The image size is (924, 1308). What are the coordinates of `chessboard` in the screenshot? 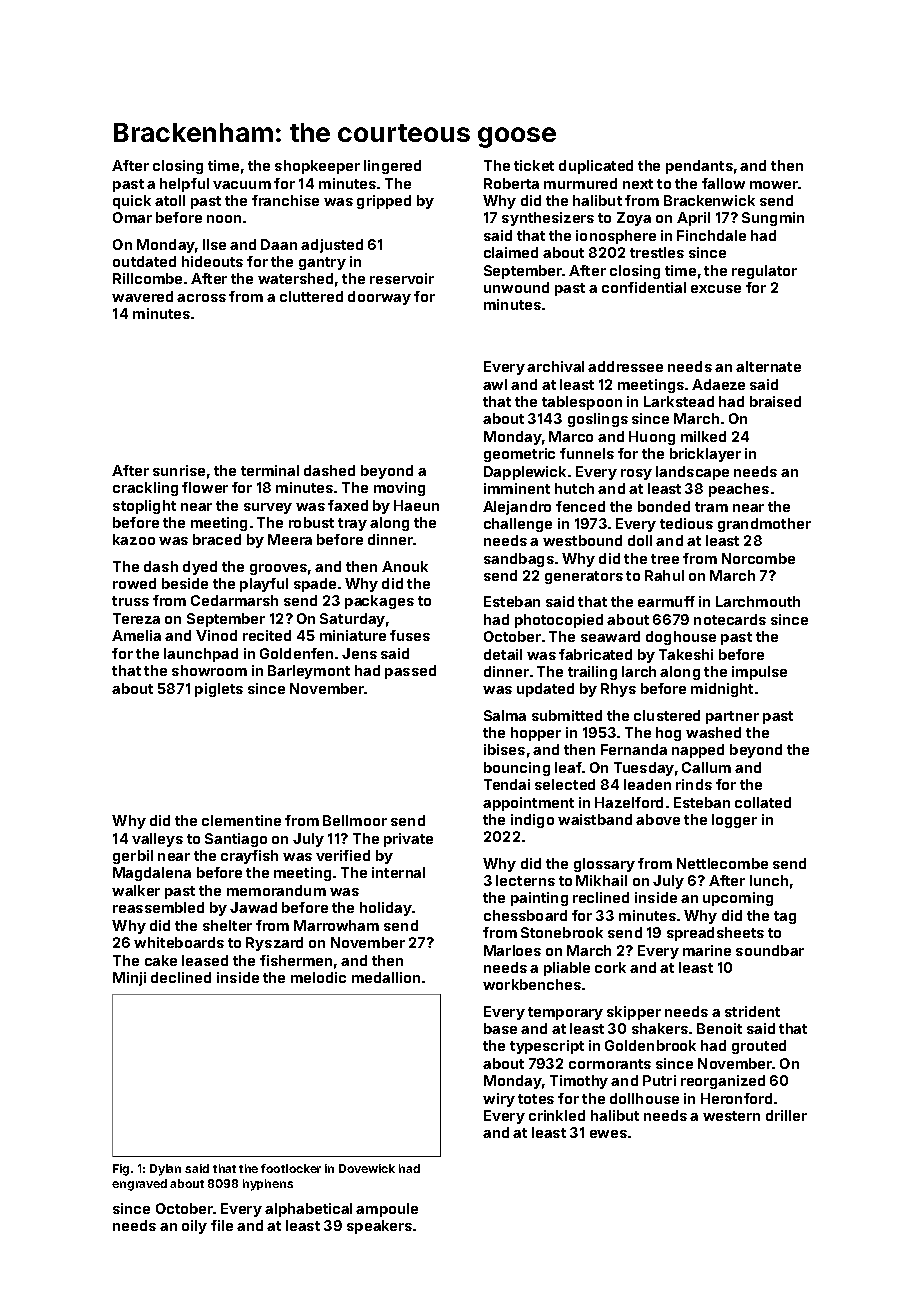 It's located at (525, 915).
